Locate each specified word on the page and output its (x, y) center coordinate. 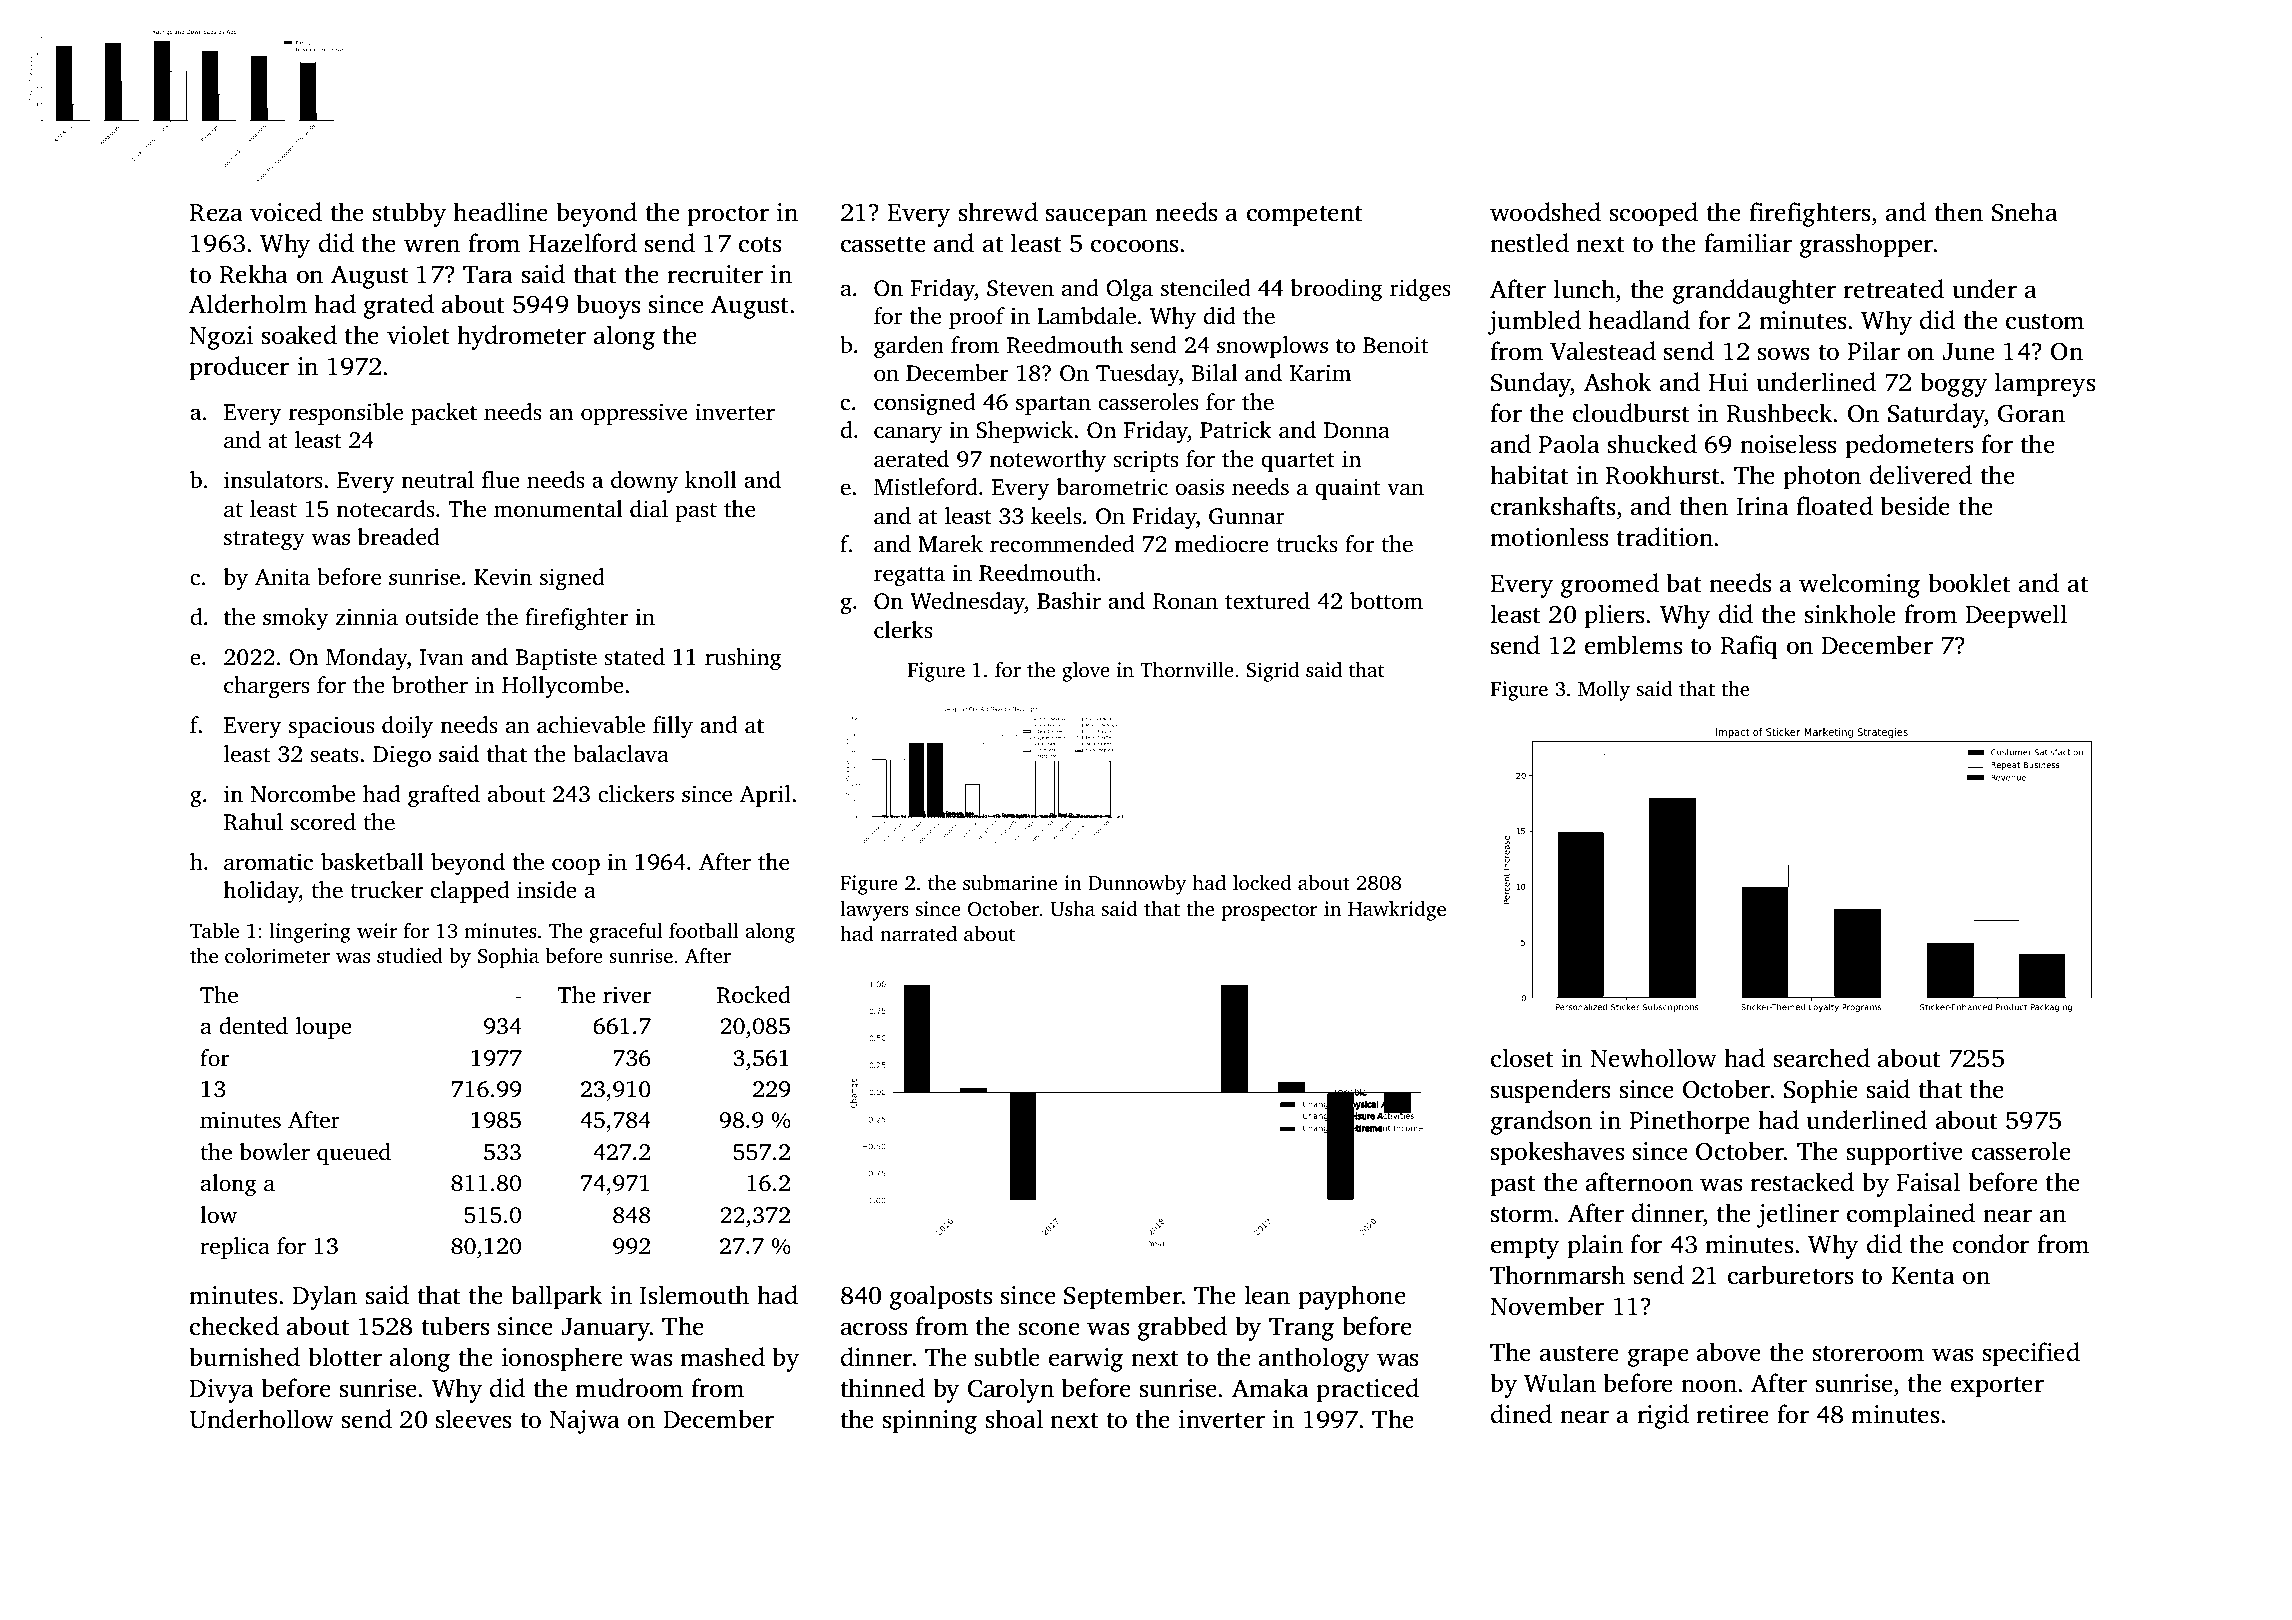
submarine (1010, 882)
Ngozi (221, 338)
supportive (1905, 1154)
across (874, 1329)
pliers (1614, 616)
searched (1822, 1058)
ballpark (556, 1297)
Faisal (1928, 1182)
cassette (883, 245)
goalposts (941, 1297)
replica (235, 1248)
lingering (310, 933)
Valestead (1603, 351)
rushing (743, 659)
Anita (282, 576)
